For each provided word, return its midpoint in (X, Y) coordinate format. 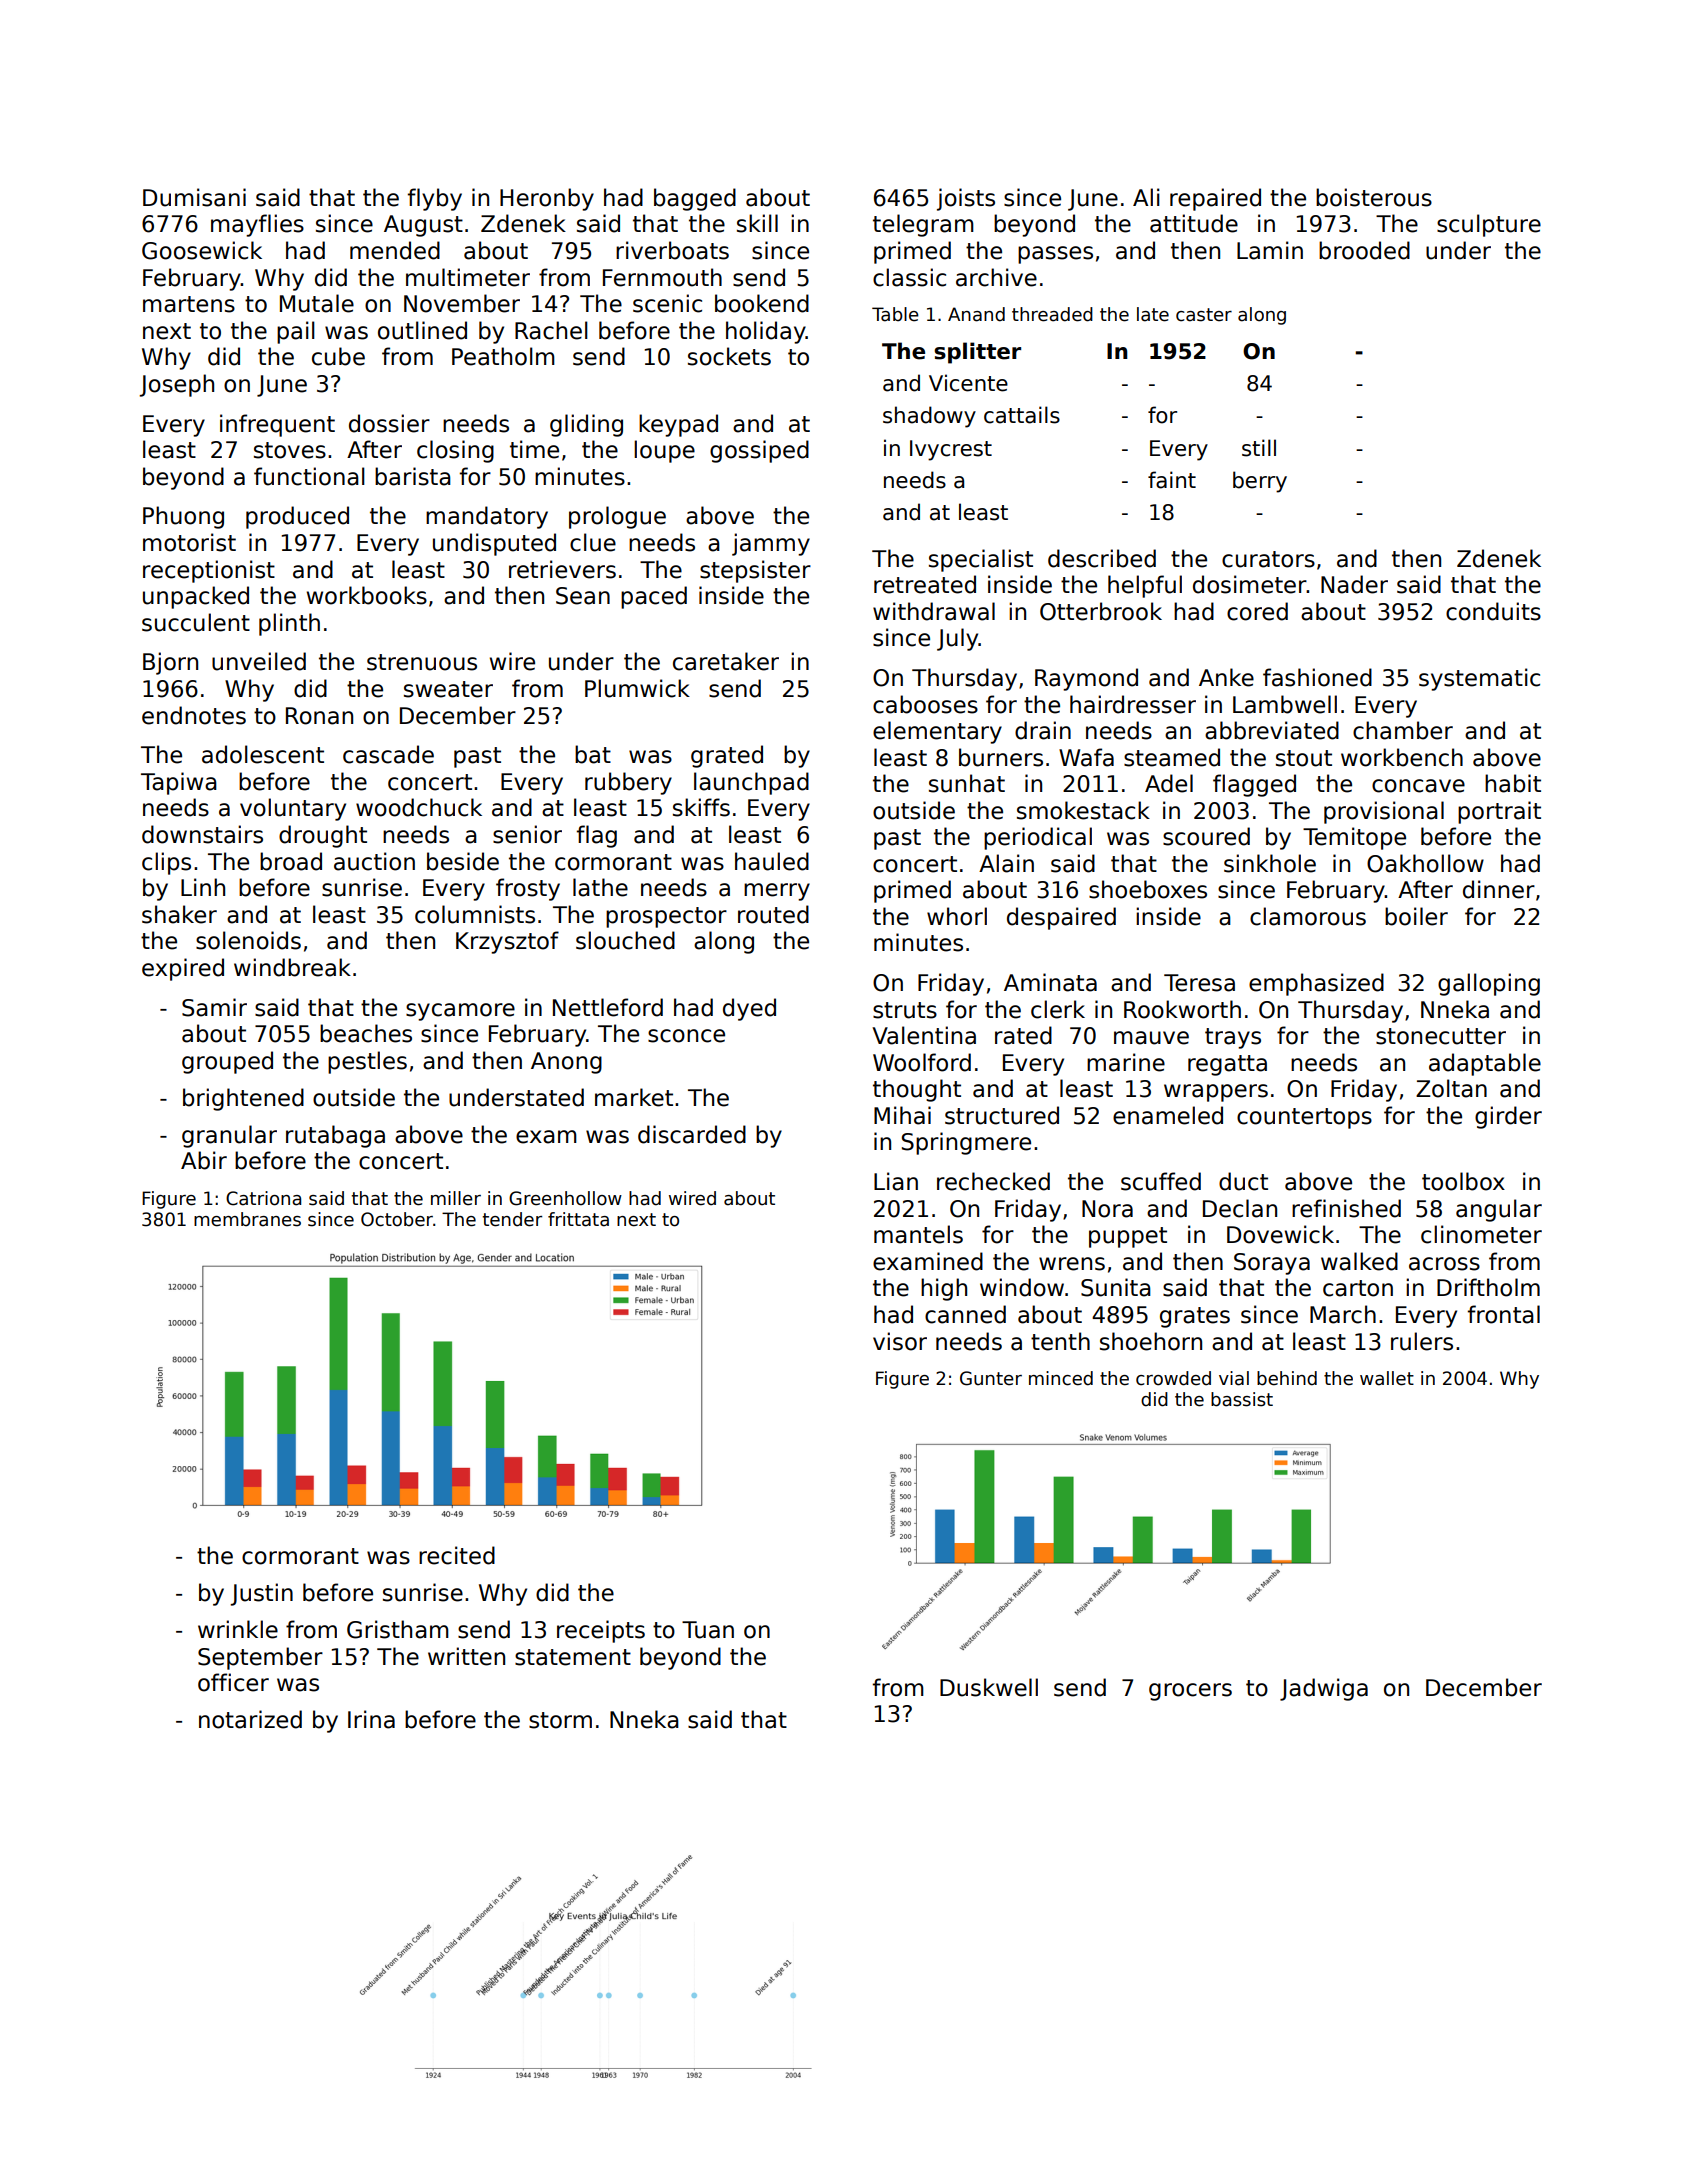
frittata (578, 1219)
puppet (1128, 1237)
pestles (367, 1062)
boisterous (1374, 197)
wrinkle (238, 1629)
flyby (435, 199)
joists (966, 199)
